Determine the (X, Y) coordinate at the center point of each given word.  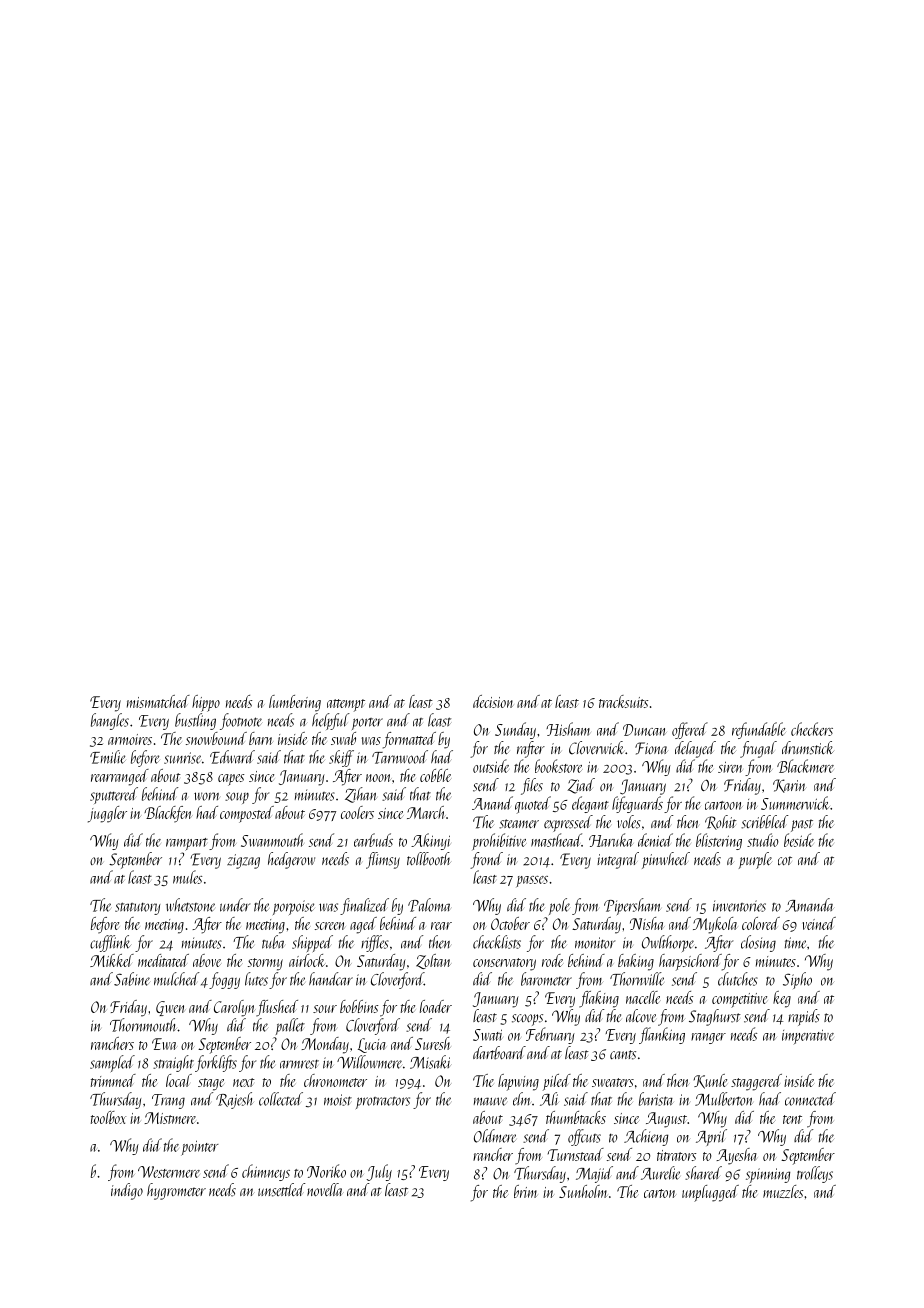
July (379, 1172)
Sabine (132, 979)
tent (792, 1119)
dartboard (499, 1053)
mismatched (158, 701)
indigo (127, 1191)
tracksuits (623, 701)
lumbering (295, 703)
